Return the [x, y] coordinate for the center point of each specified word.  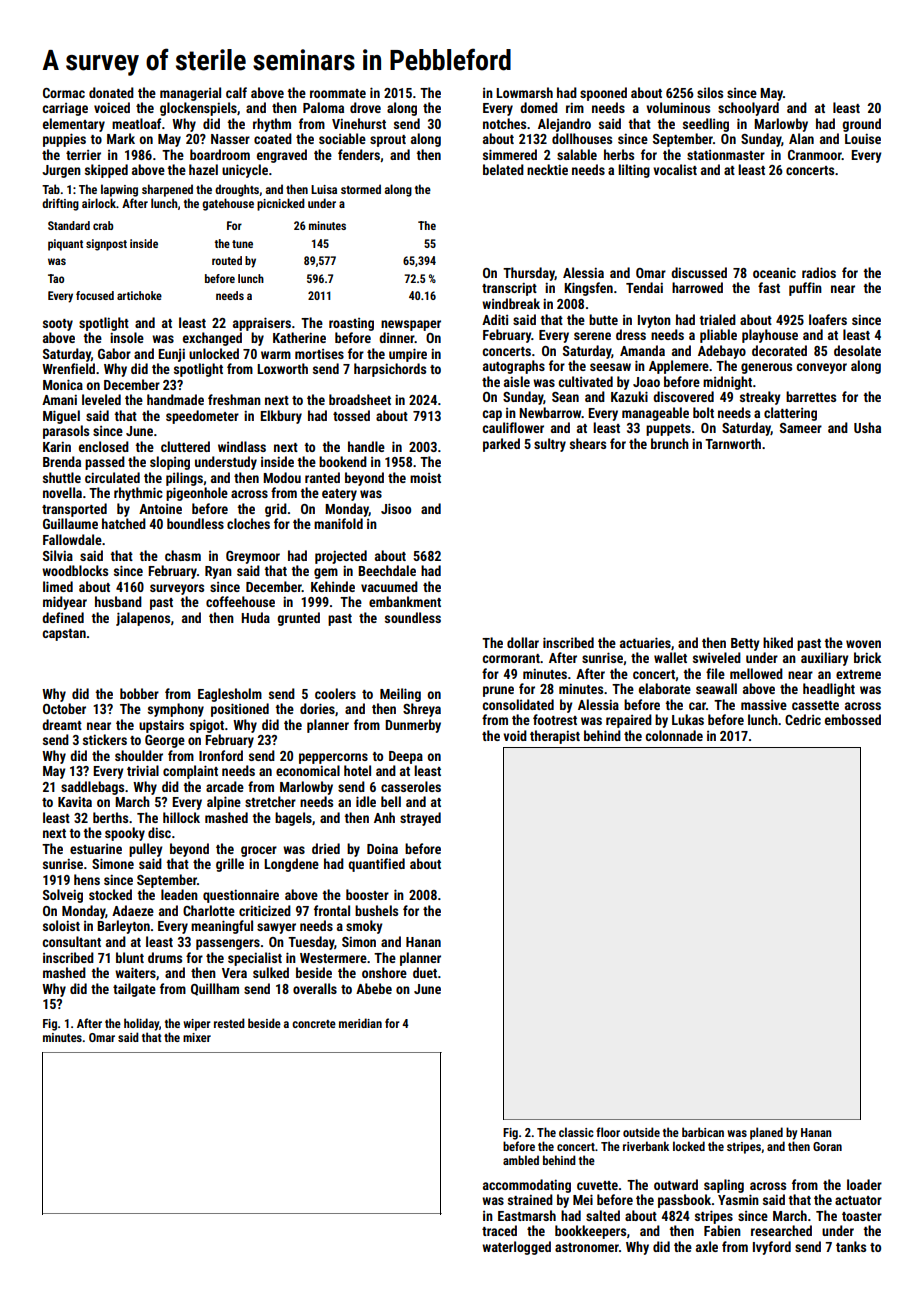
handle [366, 446]
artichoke [139, 295]
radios [819, 272]
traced [499, 1230]
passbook [684, 1201]
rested [229, 1023]
